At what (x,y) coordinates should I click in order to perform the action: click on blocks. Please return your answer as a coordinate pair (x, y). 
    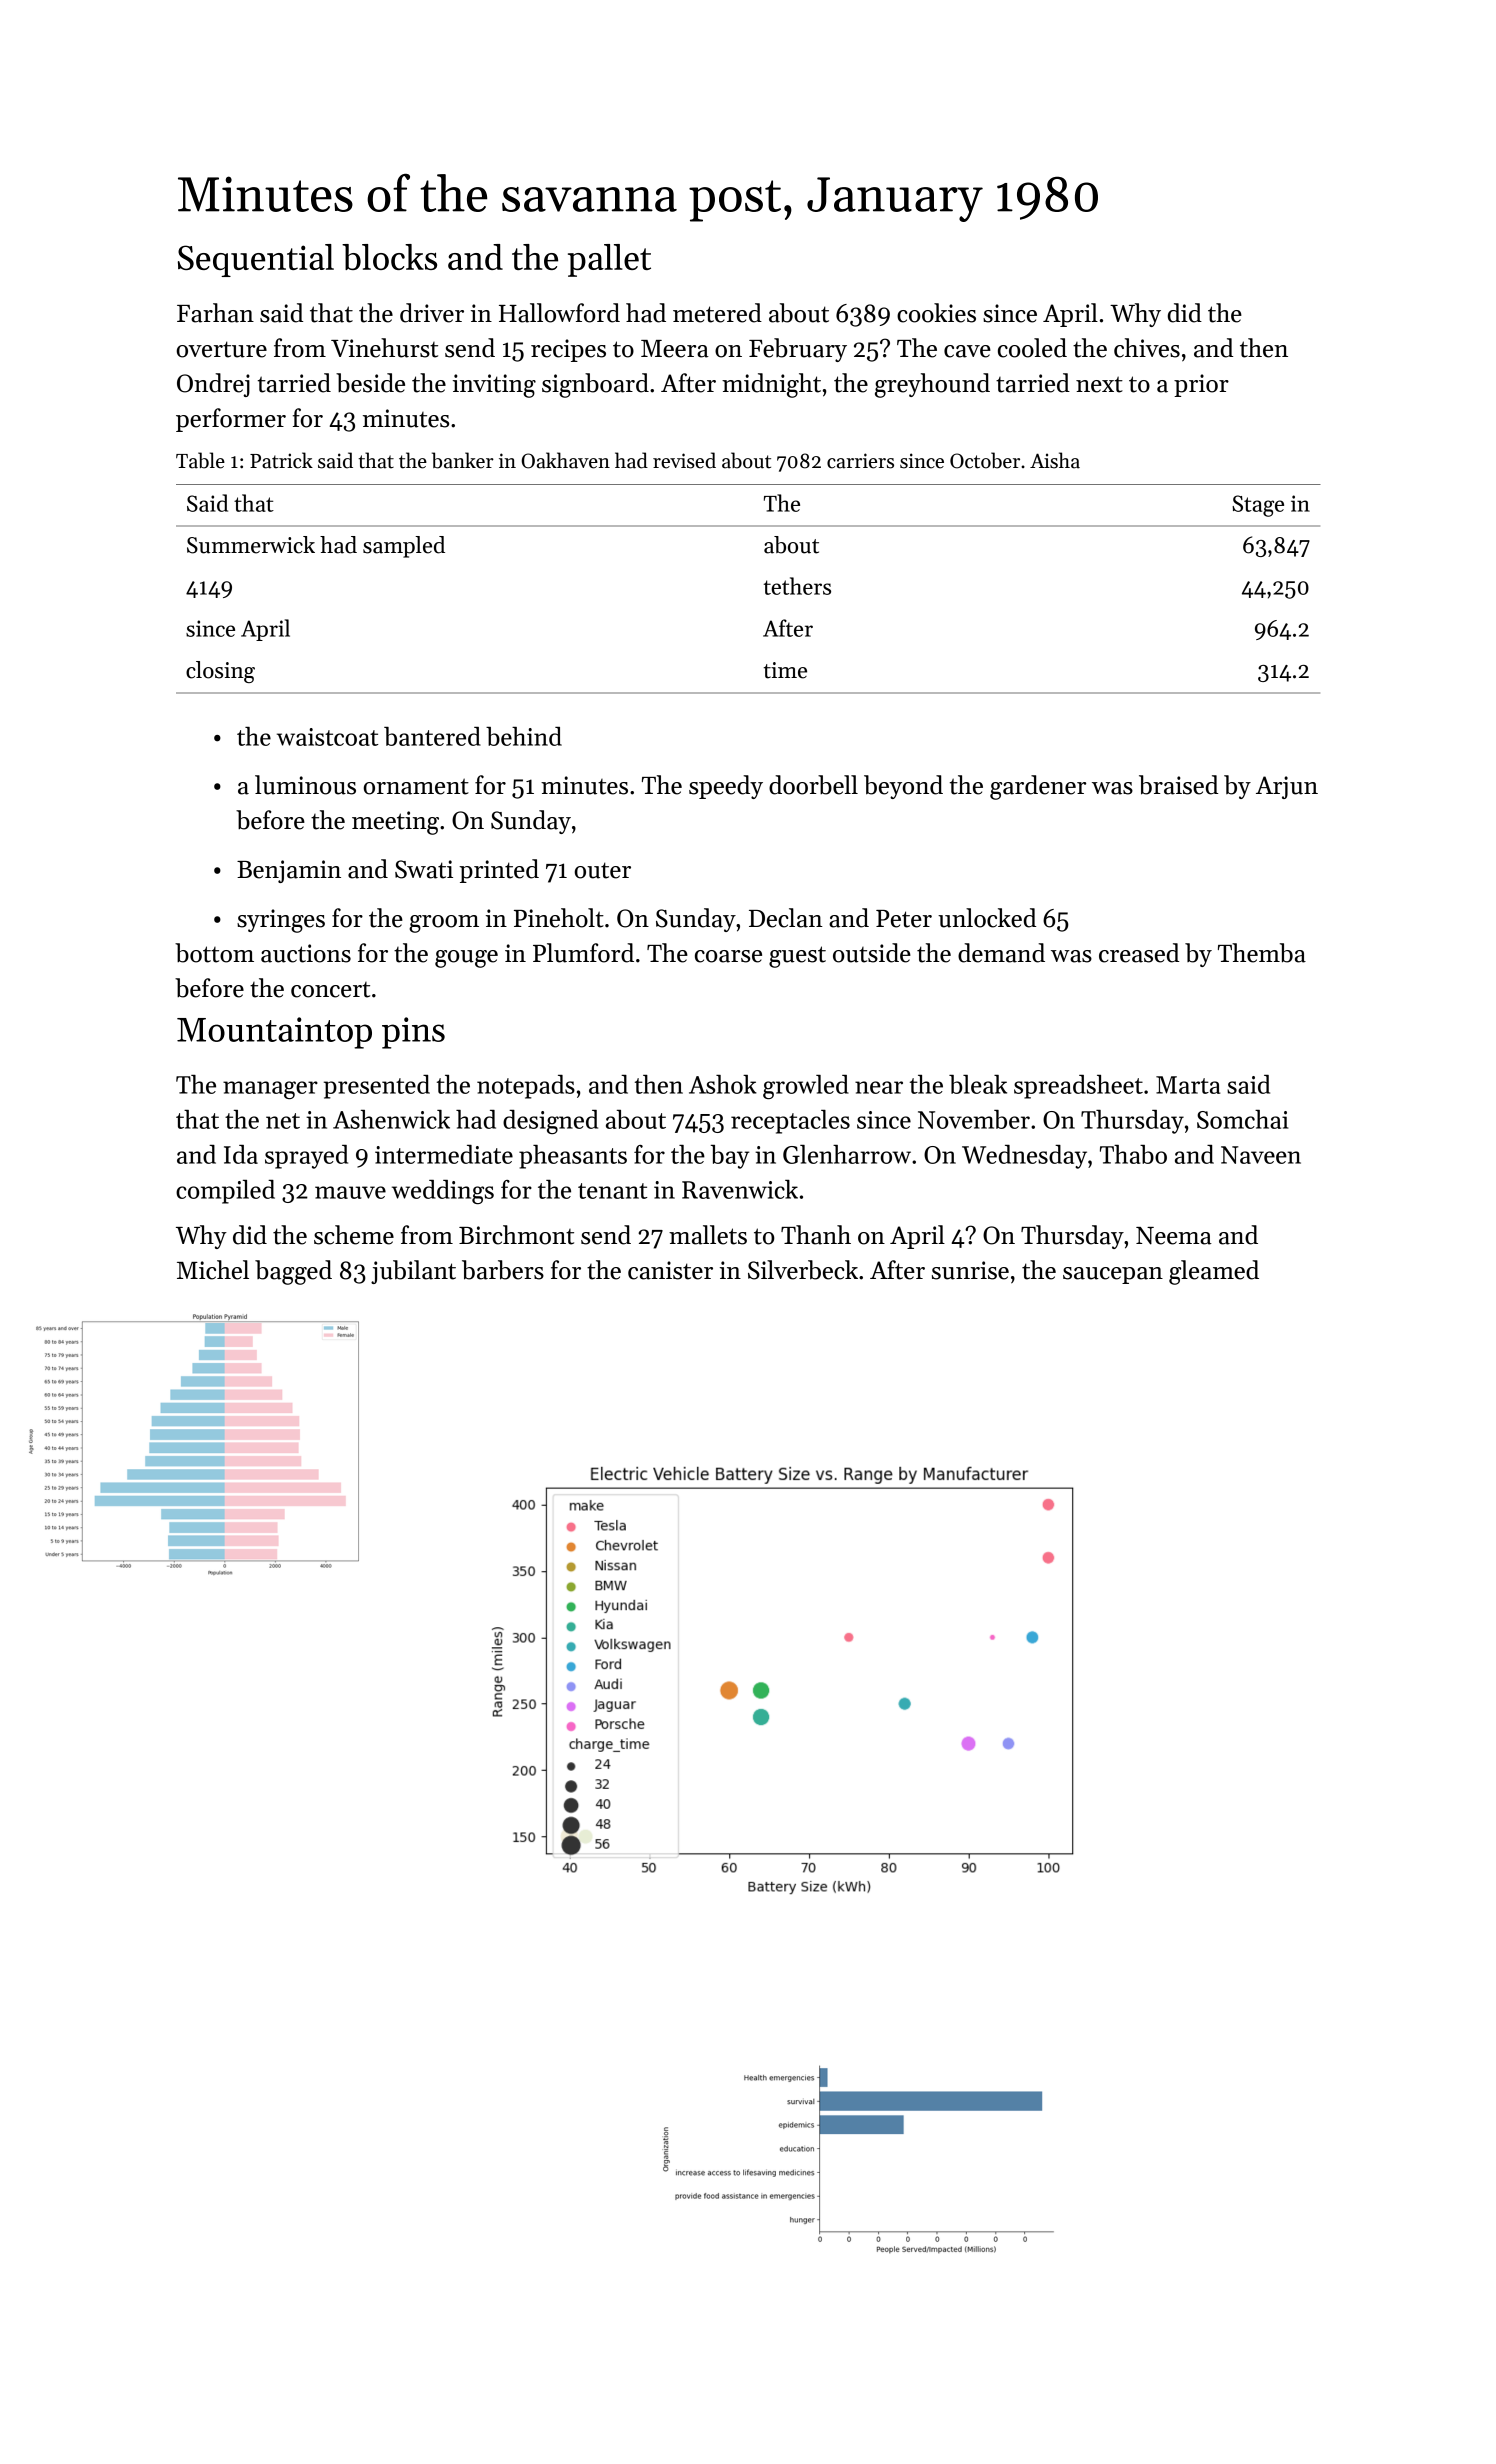
    Looking at the image, I should click on (389, 257).
